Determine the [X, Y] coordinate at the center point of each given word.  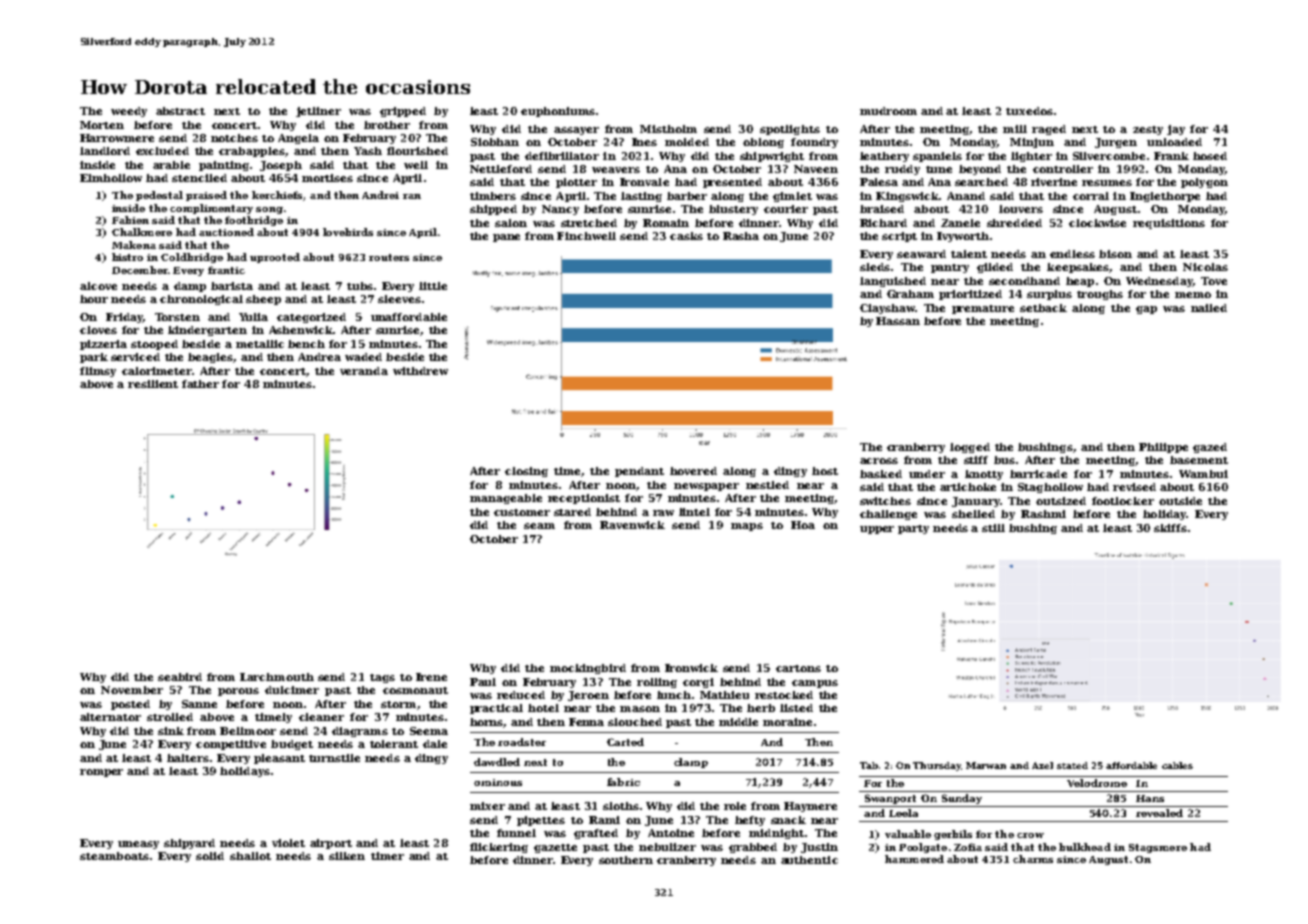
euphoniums [558, 112]
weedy [129, 112]
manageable [506, 499]
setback [1043, 308]
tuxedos [1029, 111]
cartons [798, 668]
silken [347, 856]
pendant [639, 472]
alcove [98, 286]
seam [539, 526]
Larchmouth [277, 677]
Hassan [898, 321]
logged [970, 448]
